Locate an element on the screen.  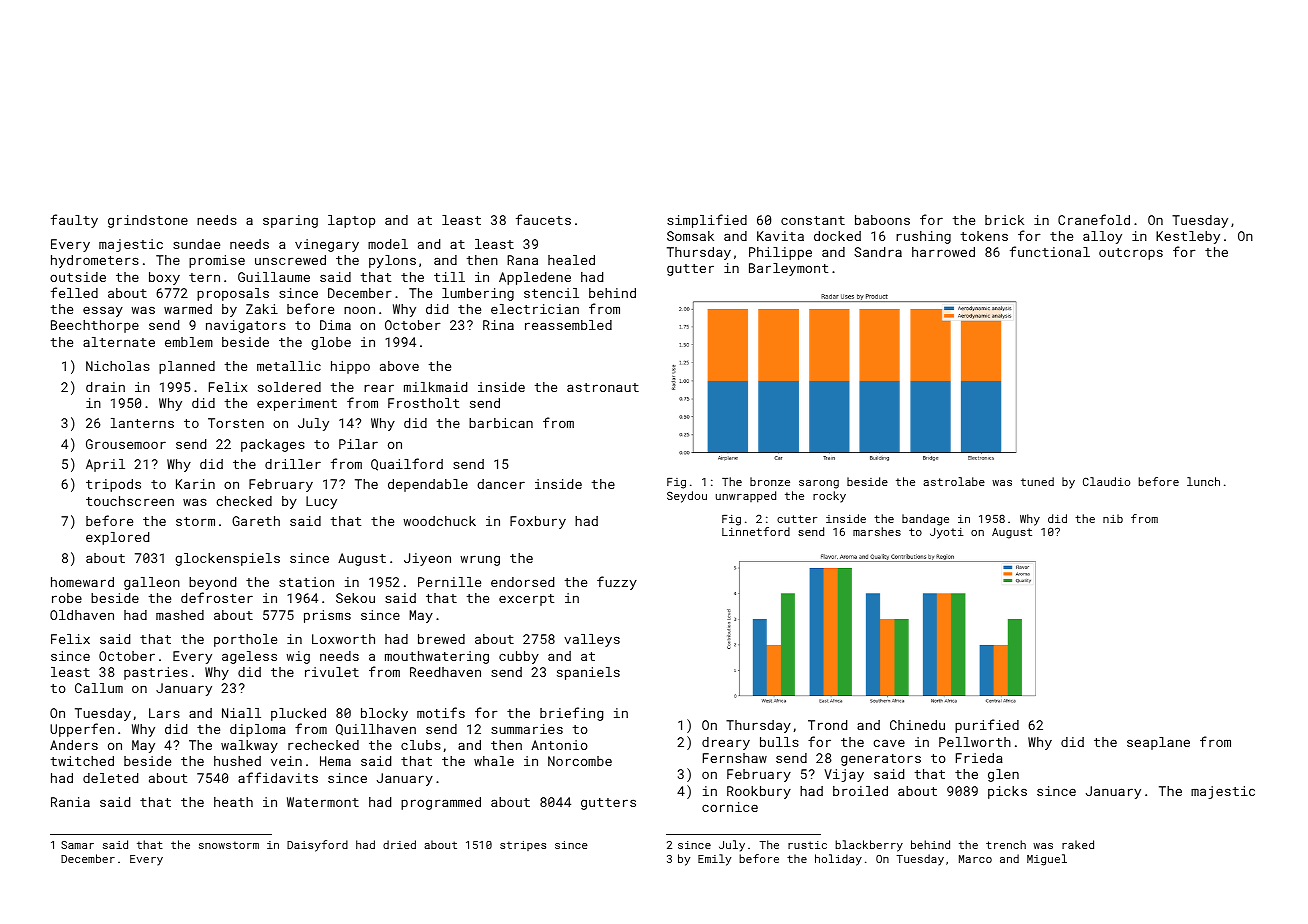
dancer is located at coordinates (501, 484).
